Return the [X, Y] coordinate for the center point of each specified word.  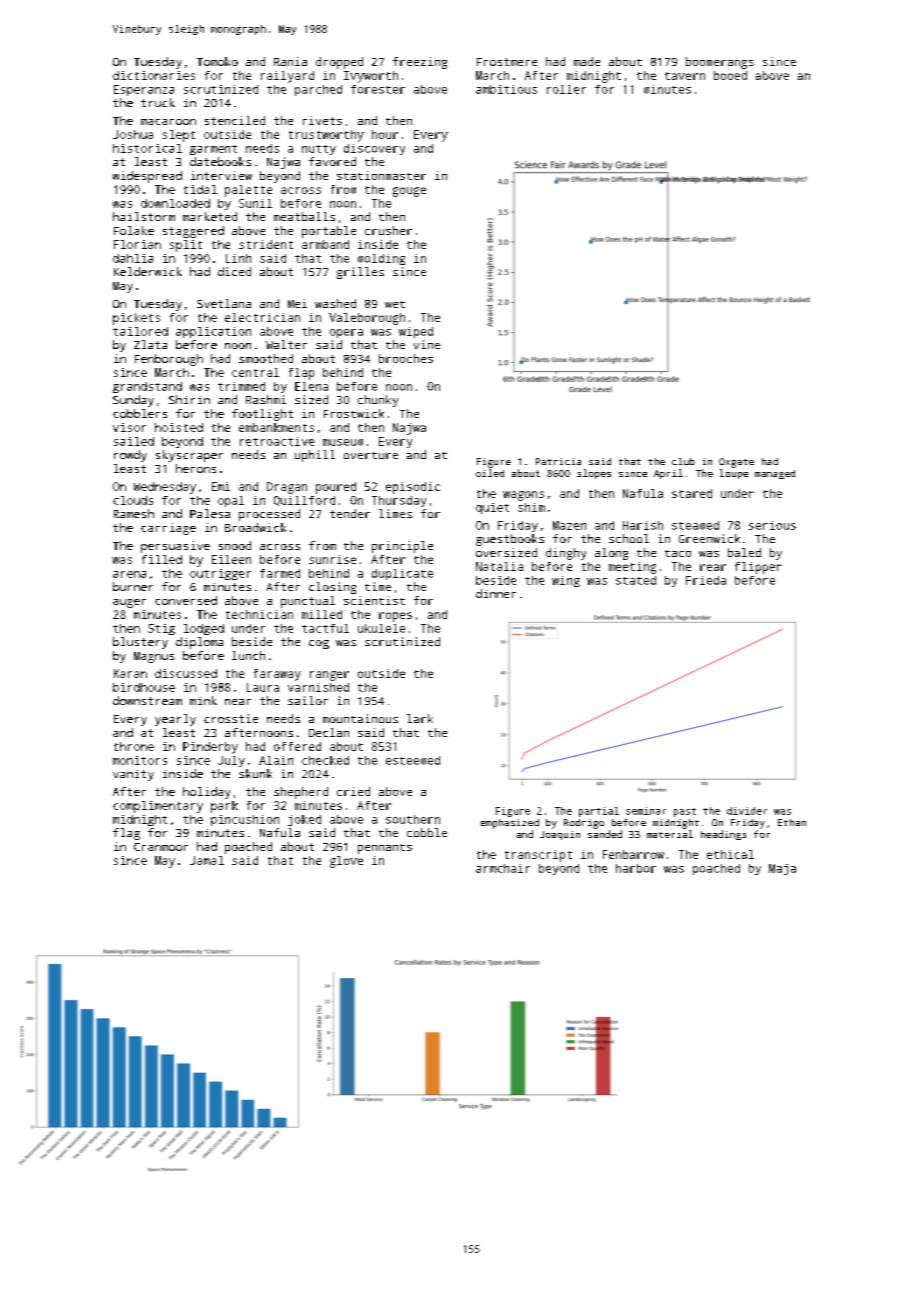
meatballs [304, 216]
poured [336, 488]
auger [129, 603]
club [683, 461]
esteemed [413, 760]
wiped [416, 332]
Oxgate [736, 463]
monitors [140, 760]
